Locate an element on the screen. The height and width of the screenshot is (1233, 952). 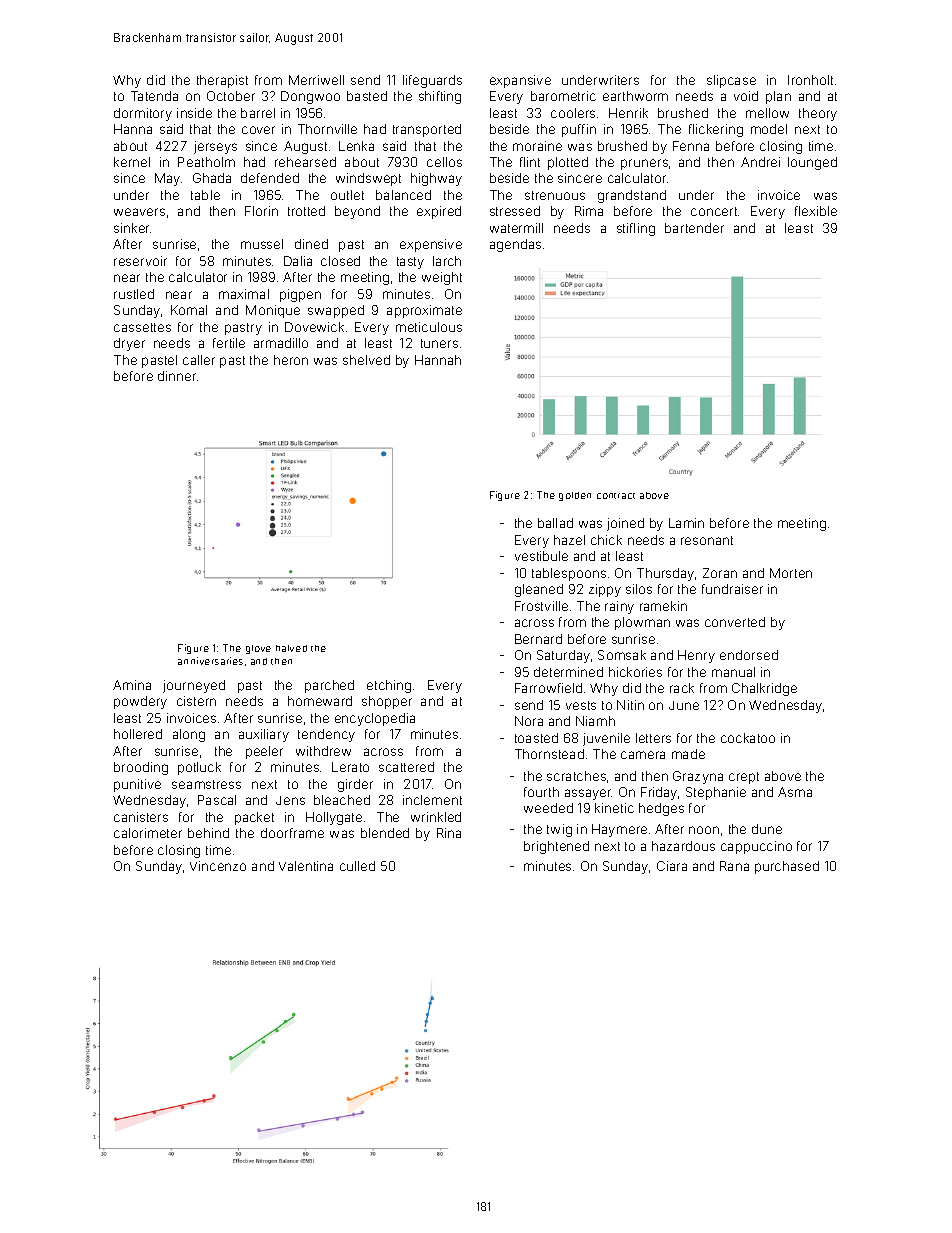
Rana is located at coordinates (734, 866).
